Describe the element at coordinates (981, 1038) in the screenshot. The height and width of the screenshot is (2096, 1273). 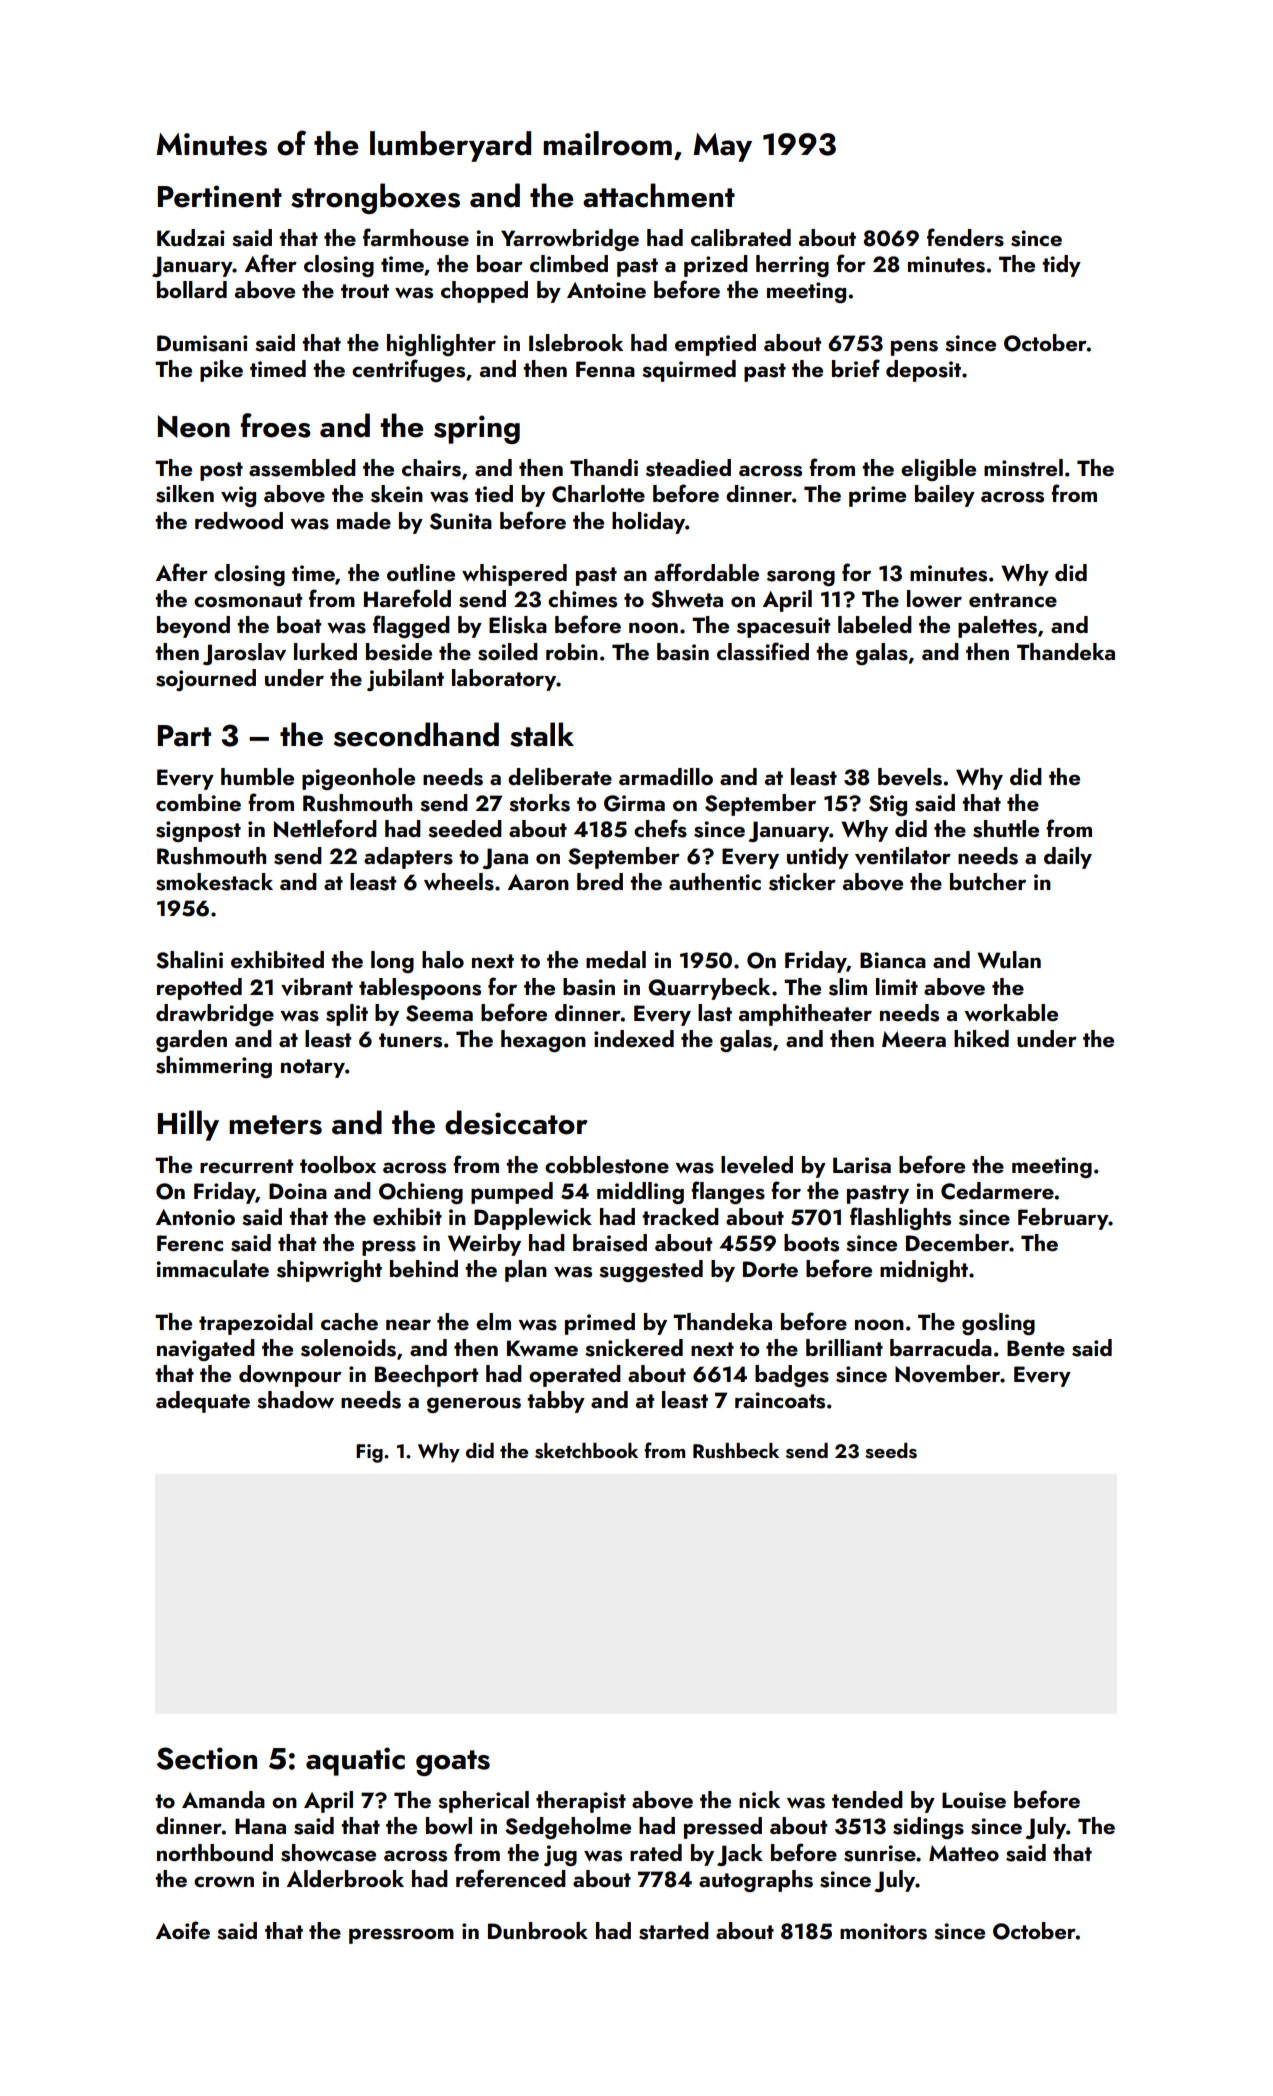
I see `hiked` at that location.
